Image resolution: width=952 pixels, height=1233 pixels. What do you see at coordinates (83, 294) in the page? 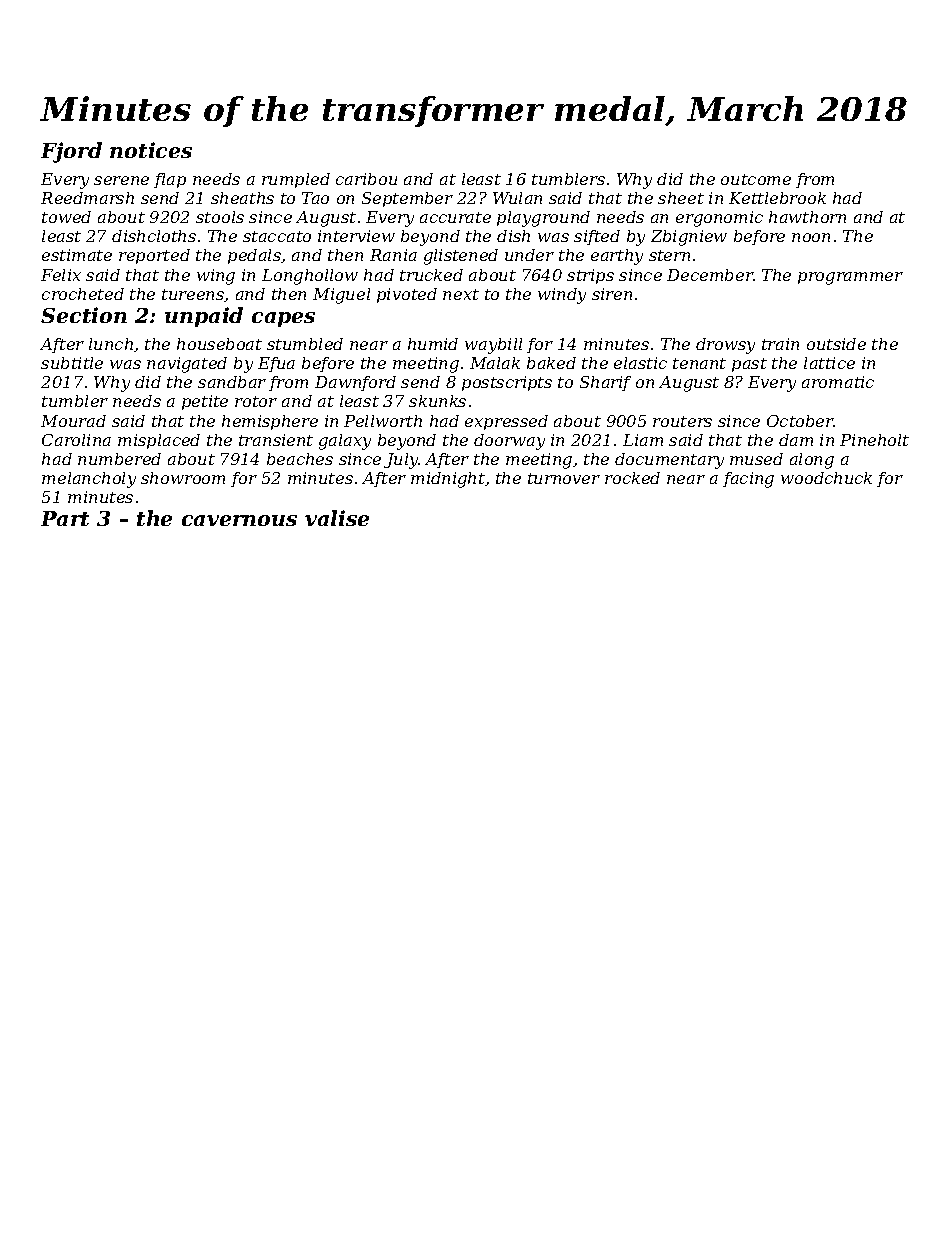
I see `crocheted` at bounding box center [83, 294].
